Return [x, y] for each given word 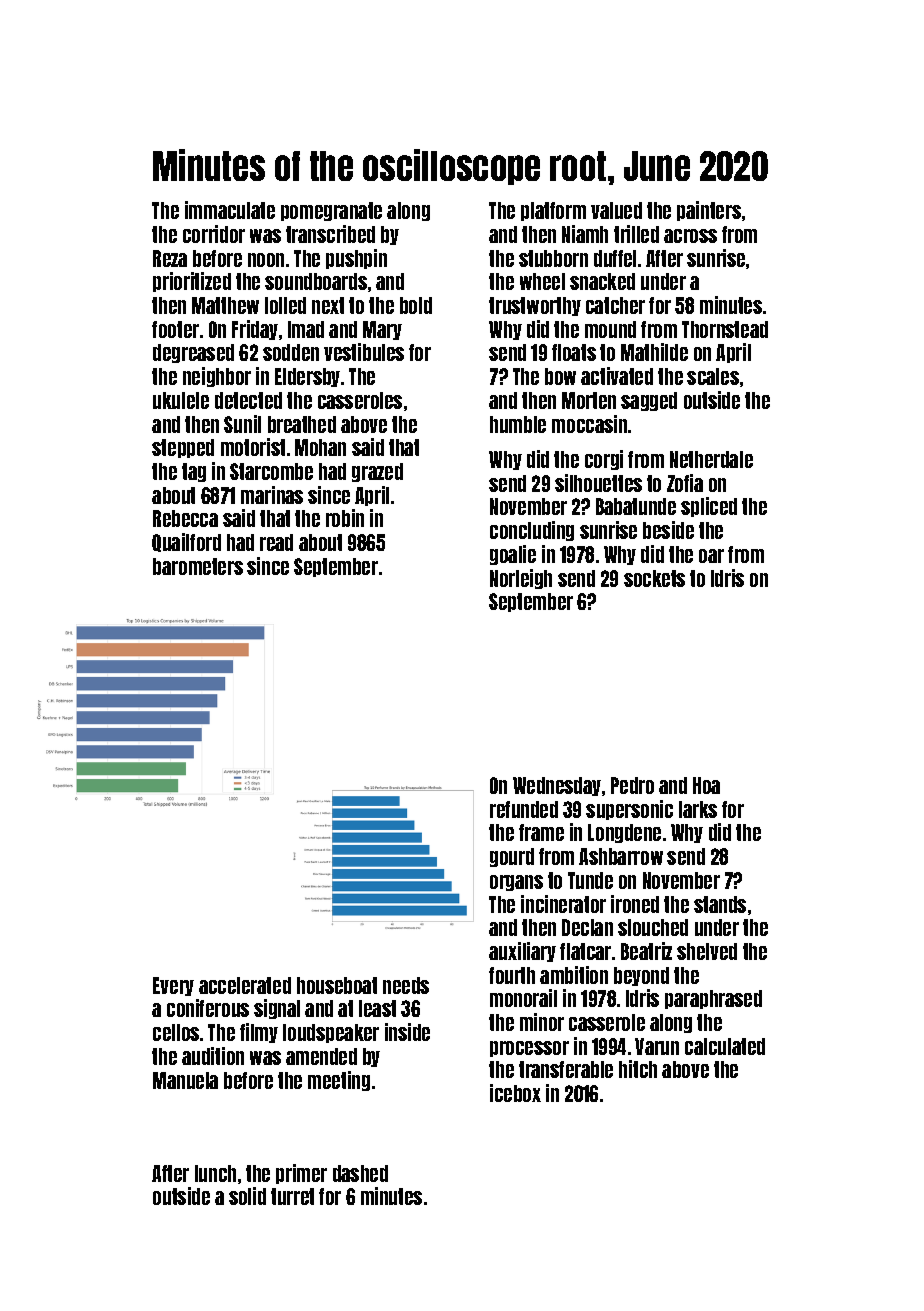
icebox [515, 1093]
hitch [638, 1069]
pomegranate [331, 211]
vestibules [364, 352]
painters [709, 211]
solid [247, 1196]
